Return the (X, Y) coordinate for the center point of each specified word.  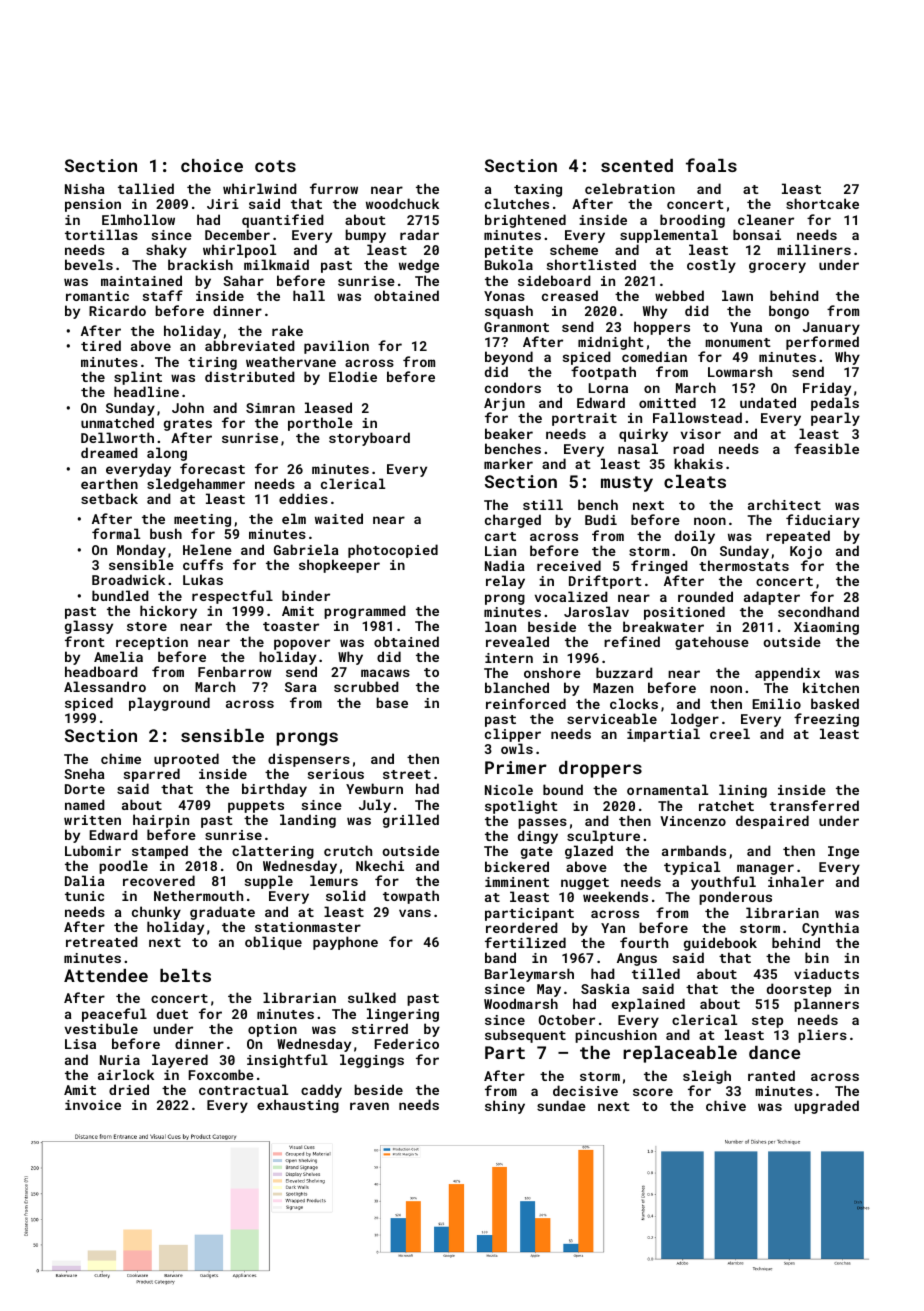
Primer (516, 767)
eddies (303, 498)
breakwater (663, 626)
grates (188, 425)
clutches (517, 203)
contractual (243, 1089)
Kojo (806, 552)
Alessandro (105, 686)
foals (711, 165)
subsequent (525, 1036)
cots (275, 166)
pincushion (616, 1036)
